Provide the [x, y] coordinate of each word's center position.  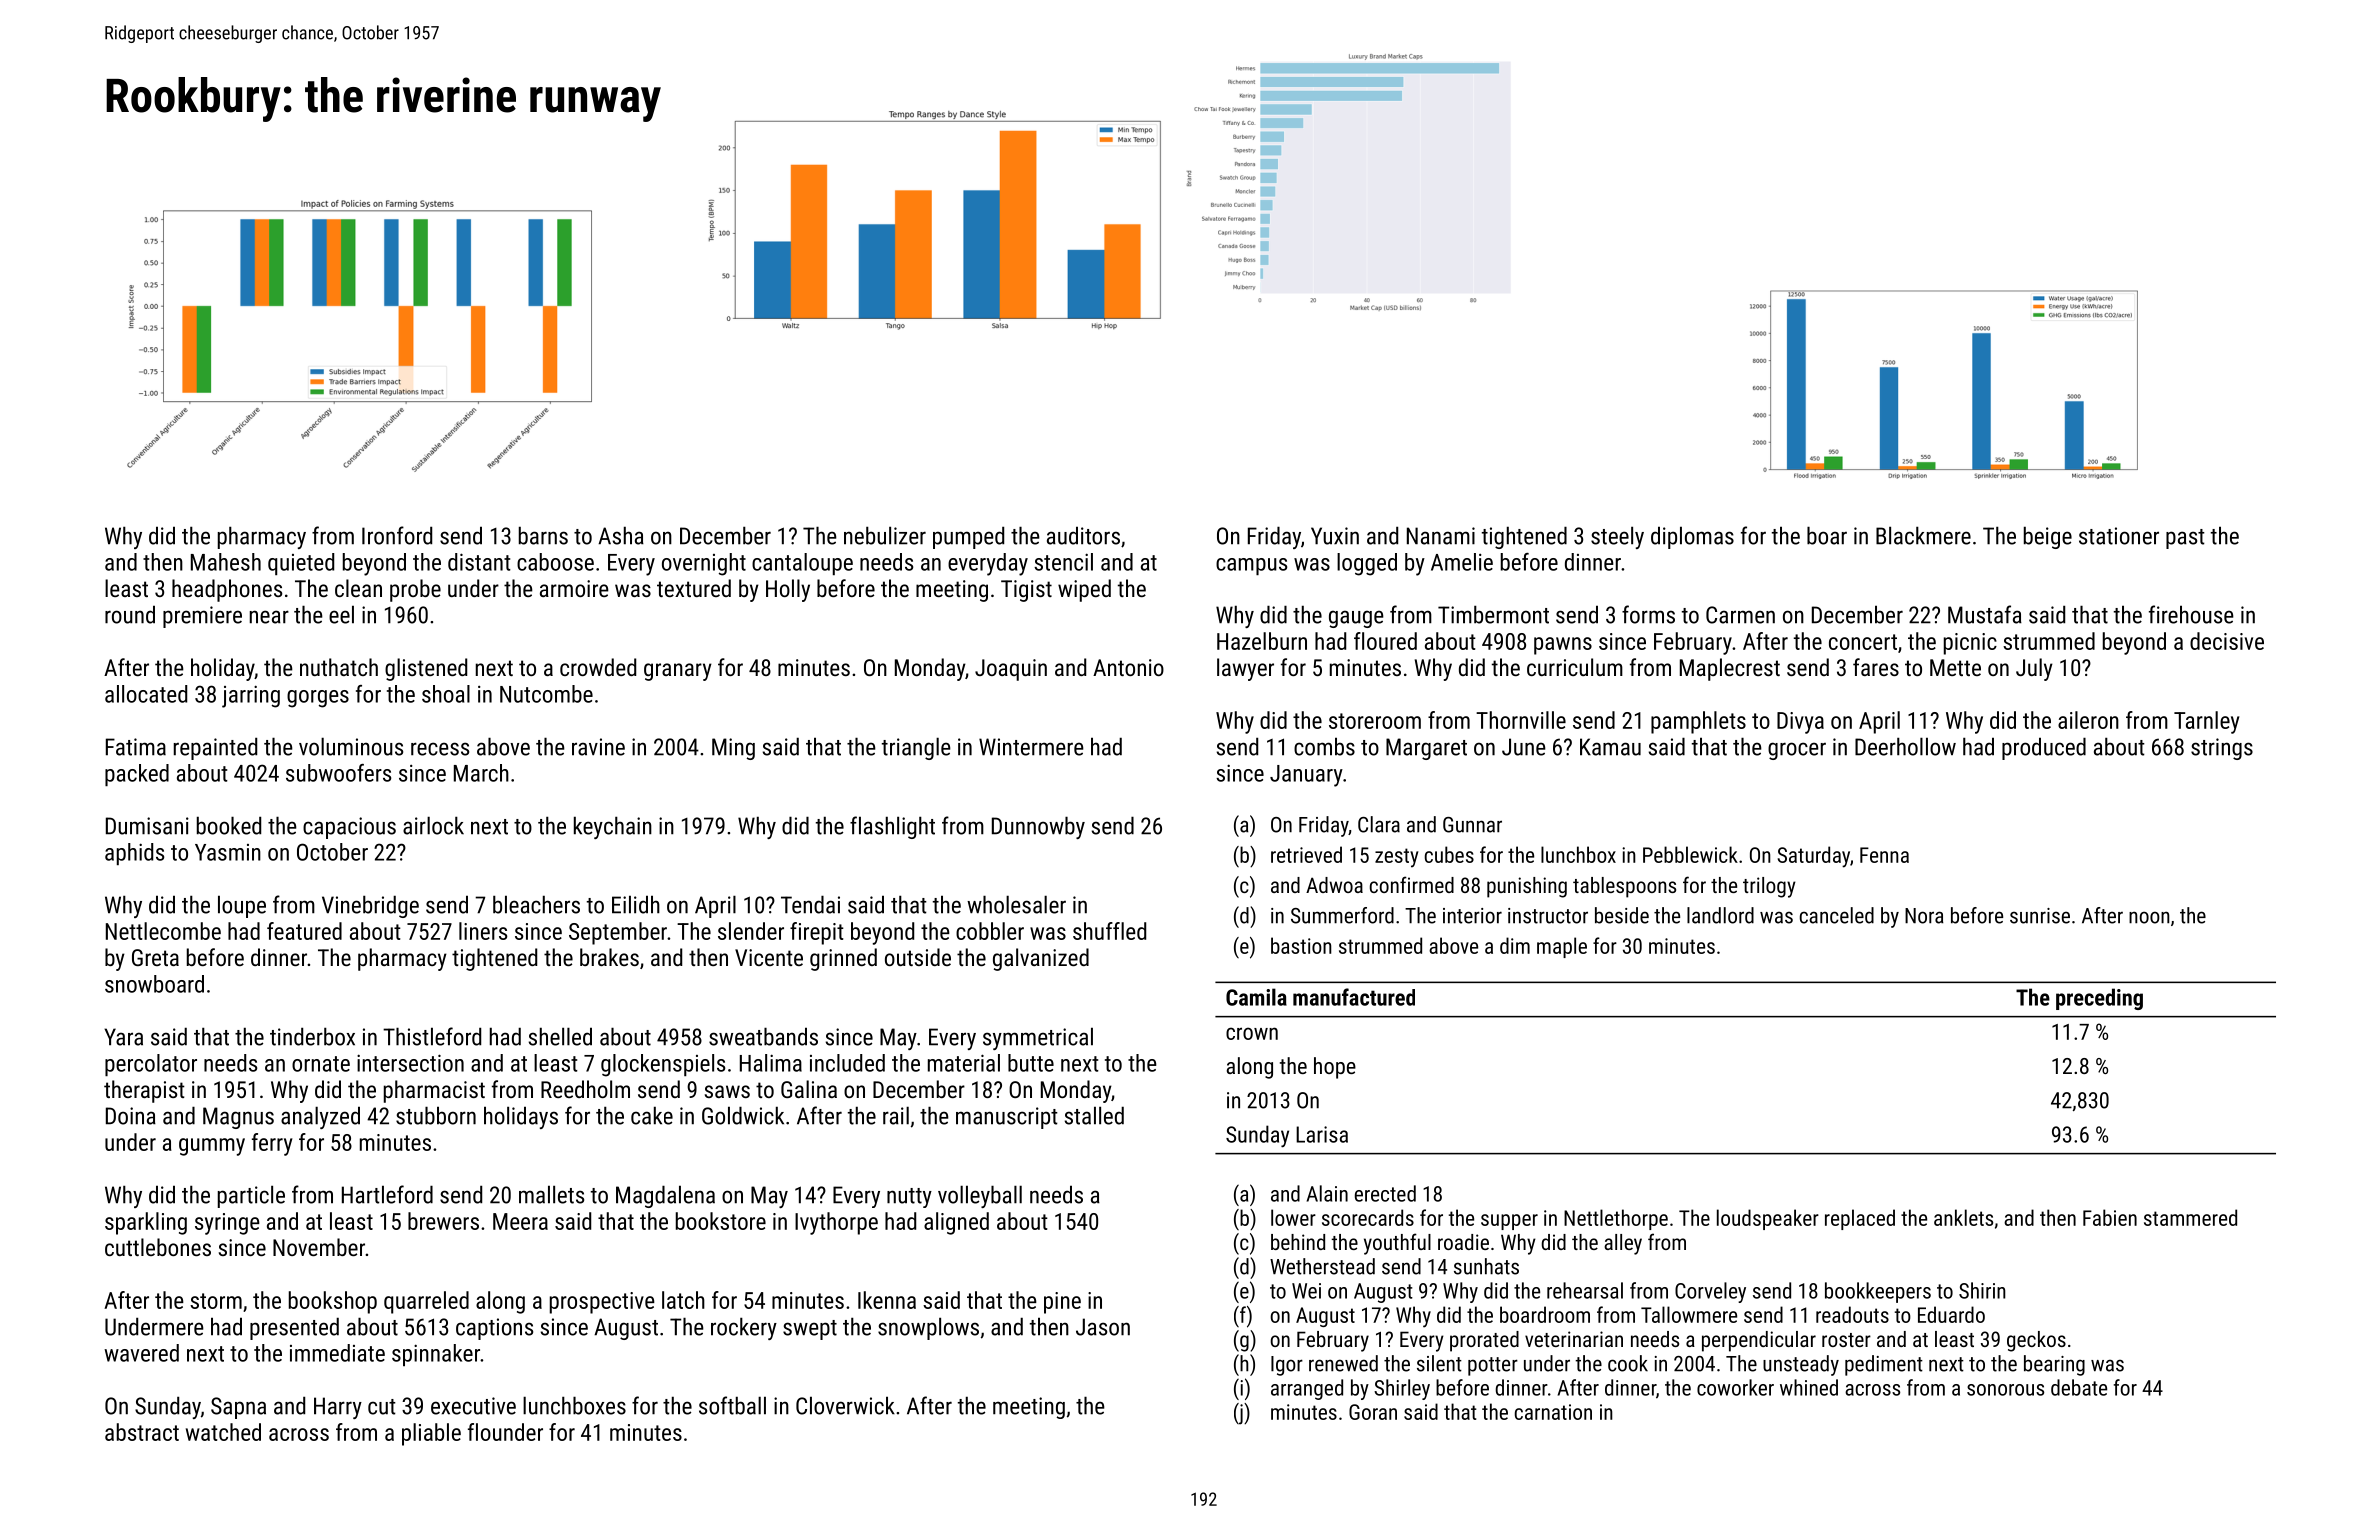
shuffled [1109, 931]
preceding [2099, 999]
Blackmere [1923, 535]
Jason [1103, 1327]
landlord [1720, 915]
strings [2222, 749]
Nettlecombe [163, 931]
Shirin [1982, 1290]
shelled [560, 1036]
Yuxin [1335, 536]
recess [440, 749]
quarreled [426, 1302]
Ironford [397, 535]
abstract [142, 1432]
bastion [1301, 945]
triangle [916, 748]
